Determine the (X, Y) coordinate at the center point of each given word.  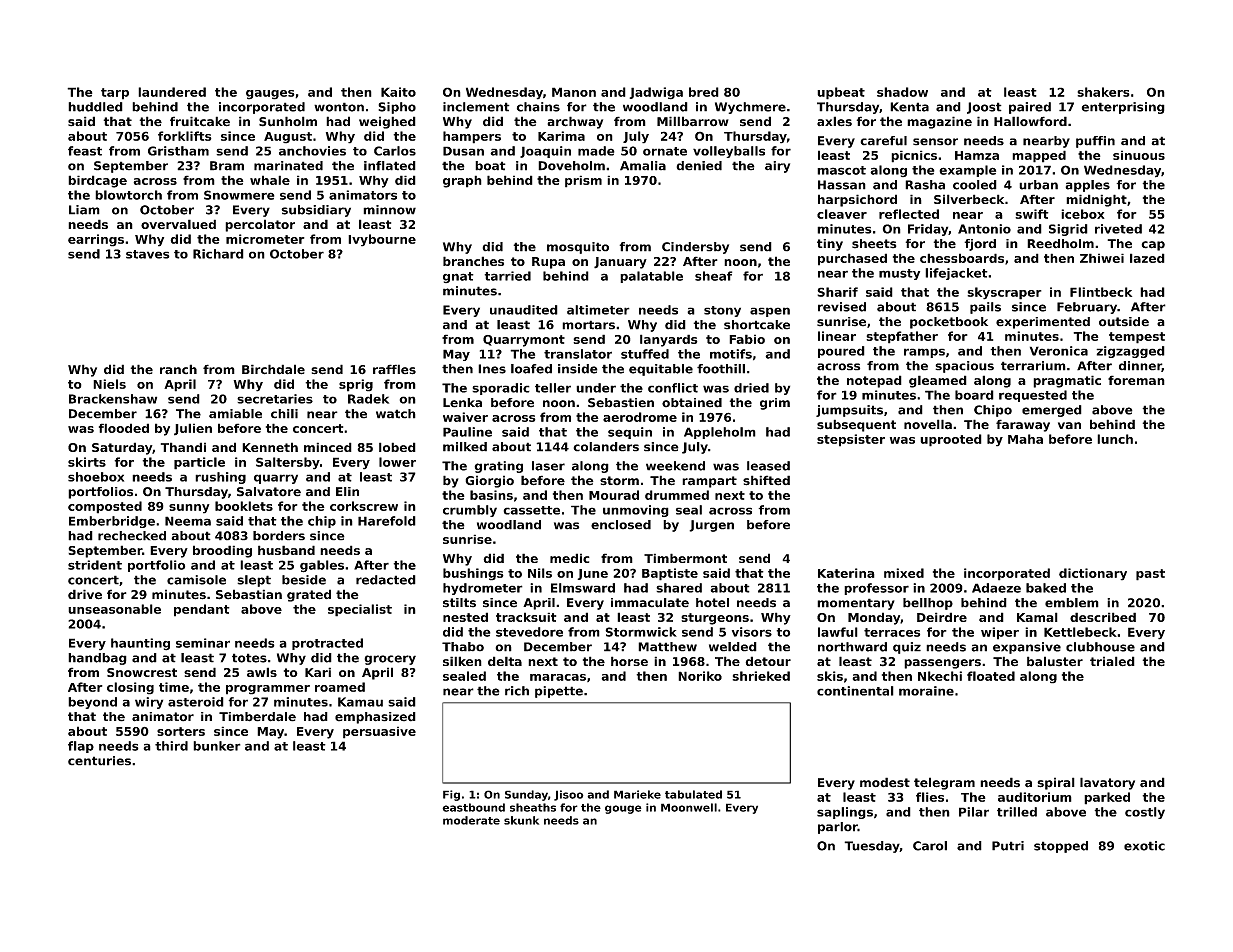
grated (309, 595)
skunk (521, 820)
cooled (975, 185)
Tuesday (872, 847)
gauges (270, 95)
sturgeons (715, 619)
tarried (507, 276)
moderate (471, 820)
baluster (1055, 661)
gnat (458, 277)
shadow (902, 92)
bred (704, 92)
